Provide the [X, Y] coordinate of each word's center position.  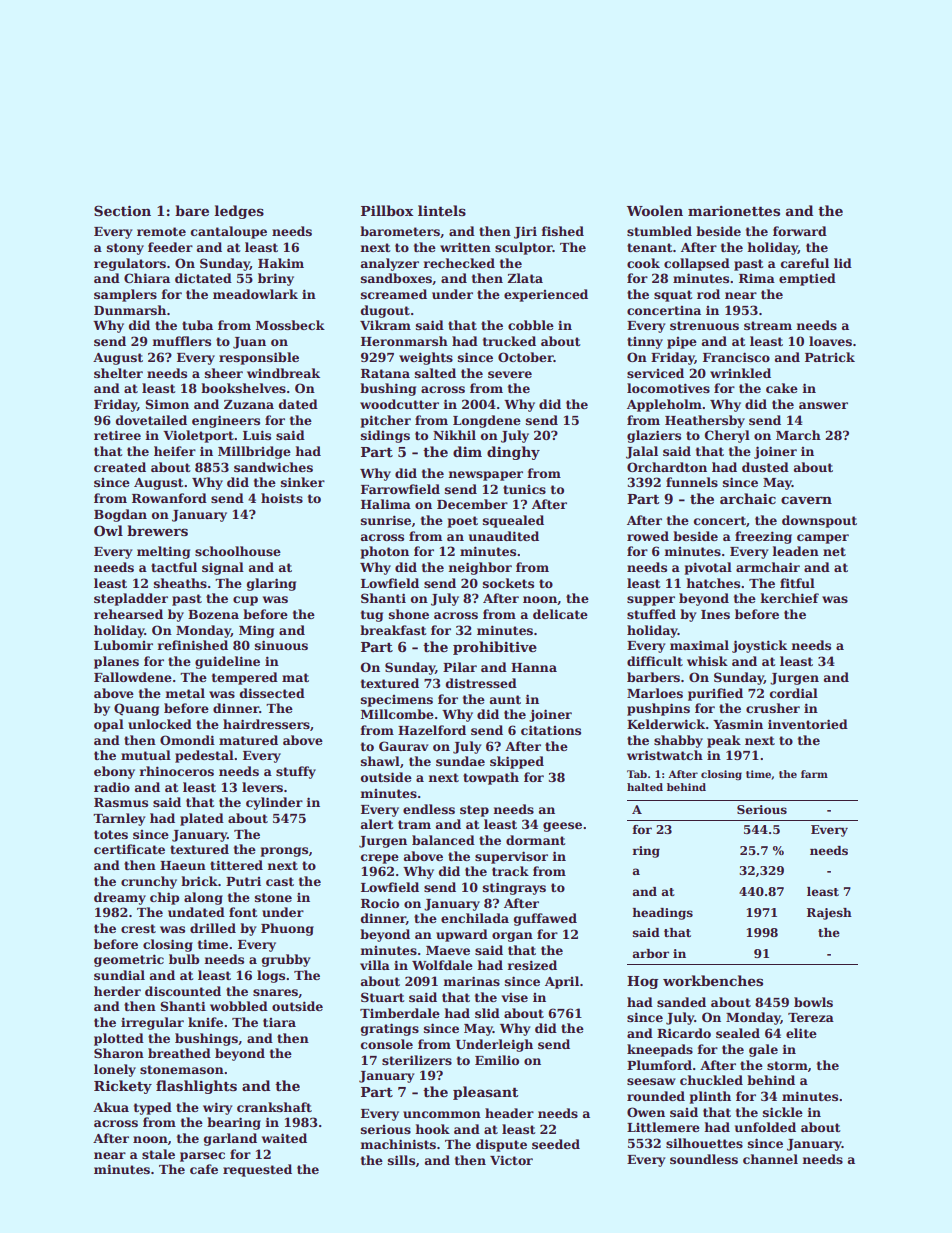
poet [462, 522]
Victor [511, 1160]
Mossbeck [290, 325]
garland [230, 1139]
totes [111, 834]
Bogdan [120, 515]
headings [662, 914]
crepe [379, 859]
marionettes [734, 211]
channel [770, 1159]
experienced [546, 295]
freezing [763, 537]
